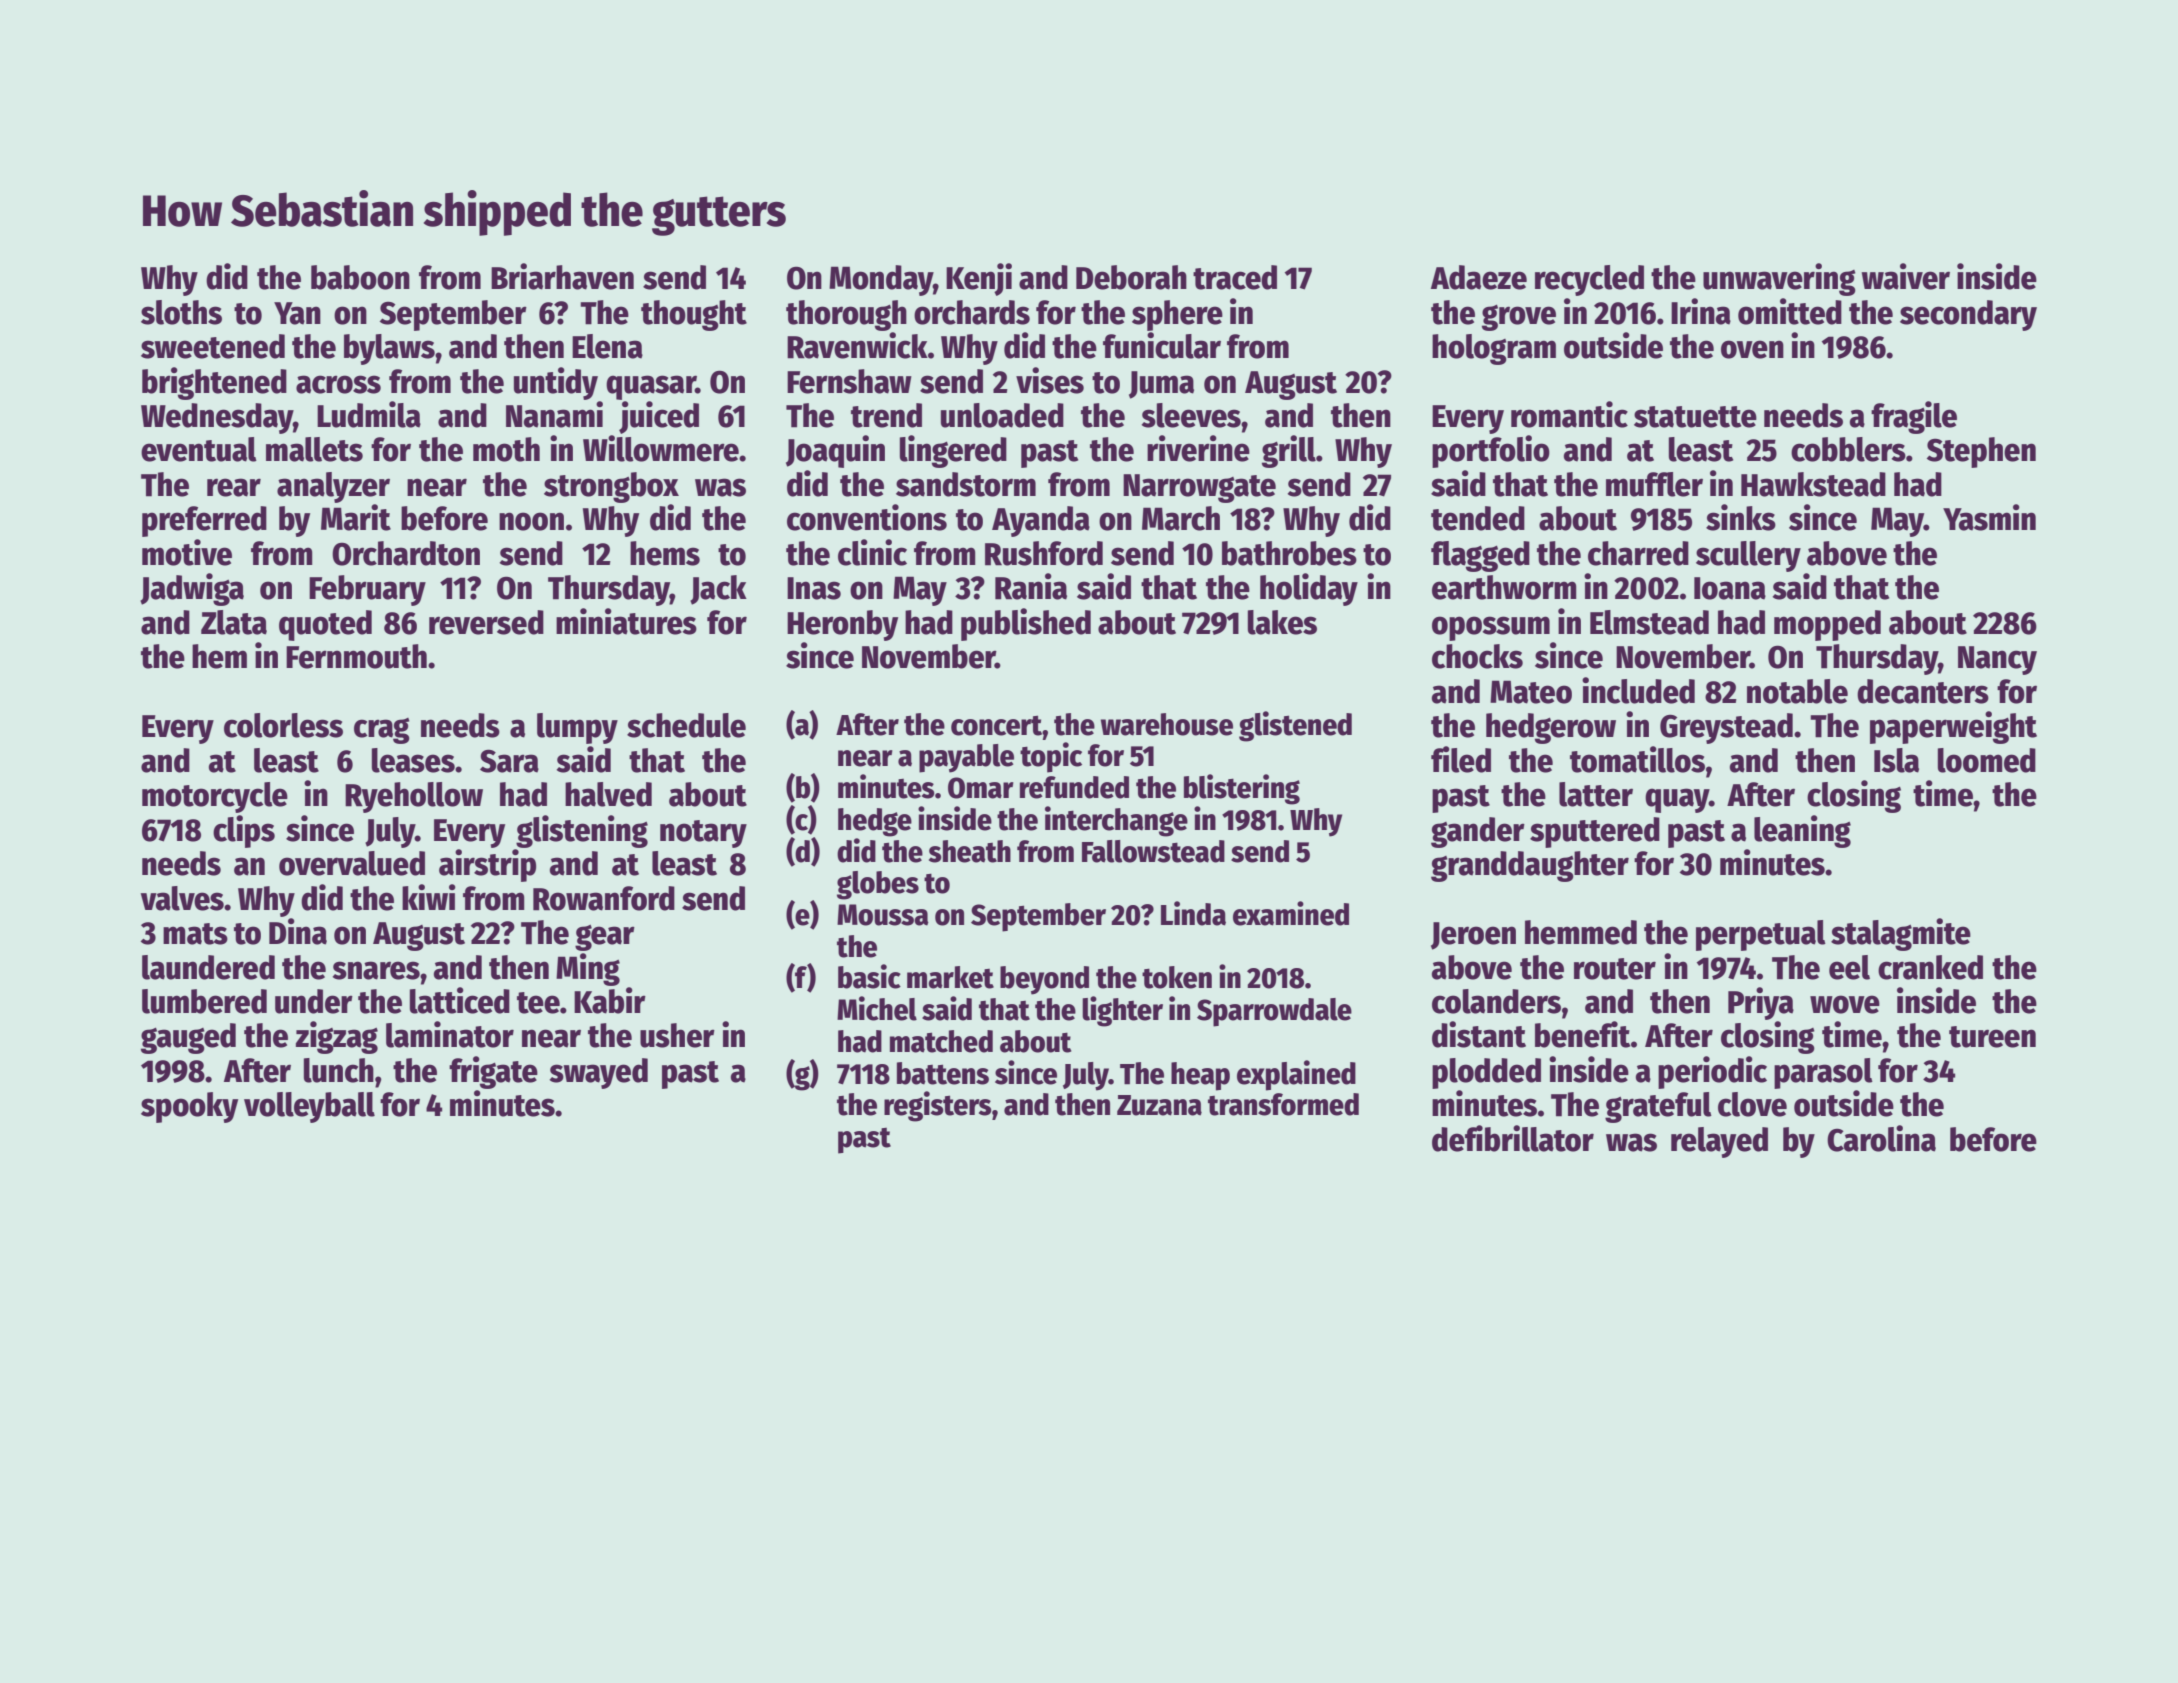  I want to click on lakes, so click(1282, 622).
